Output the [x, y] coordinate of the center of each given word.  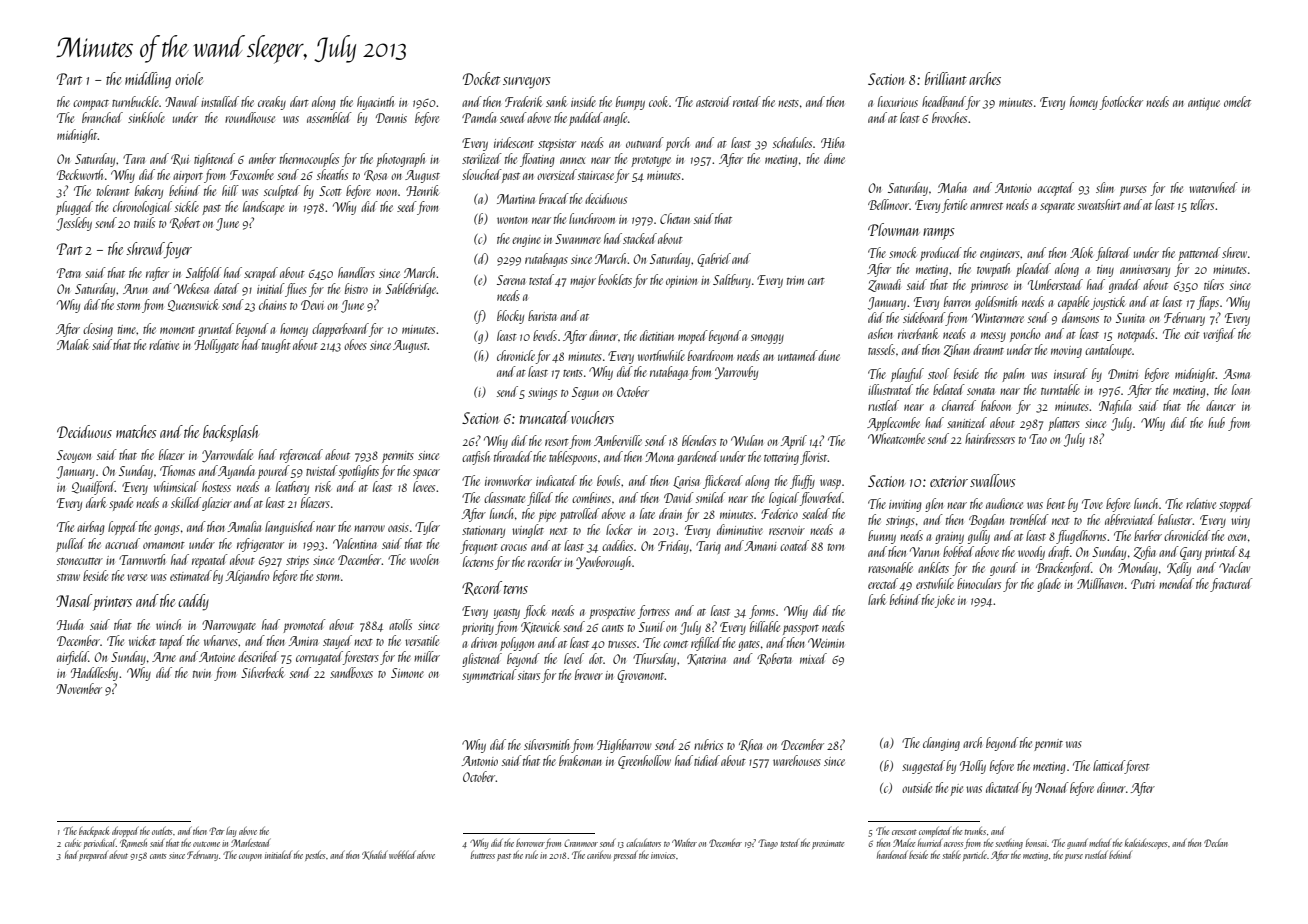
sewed [513, 117]
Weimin [826, 643]
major [583, 282]
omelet [1237, 101]
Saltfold [204, 274]
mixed [813, 658]
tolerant [113, 190]
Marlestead [251, 842]
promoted [304, 626]
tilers [1214, 284]
